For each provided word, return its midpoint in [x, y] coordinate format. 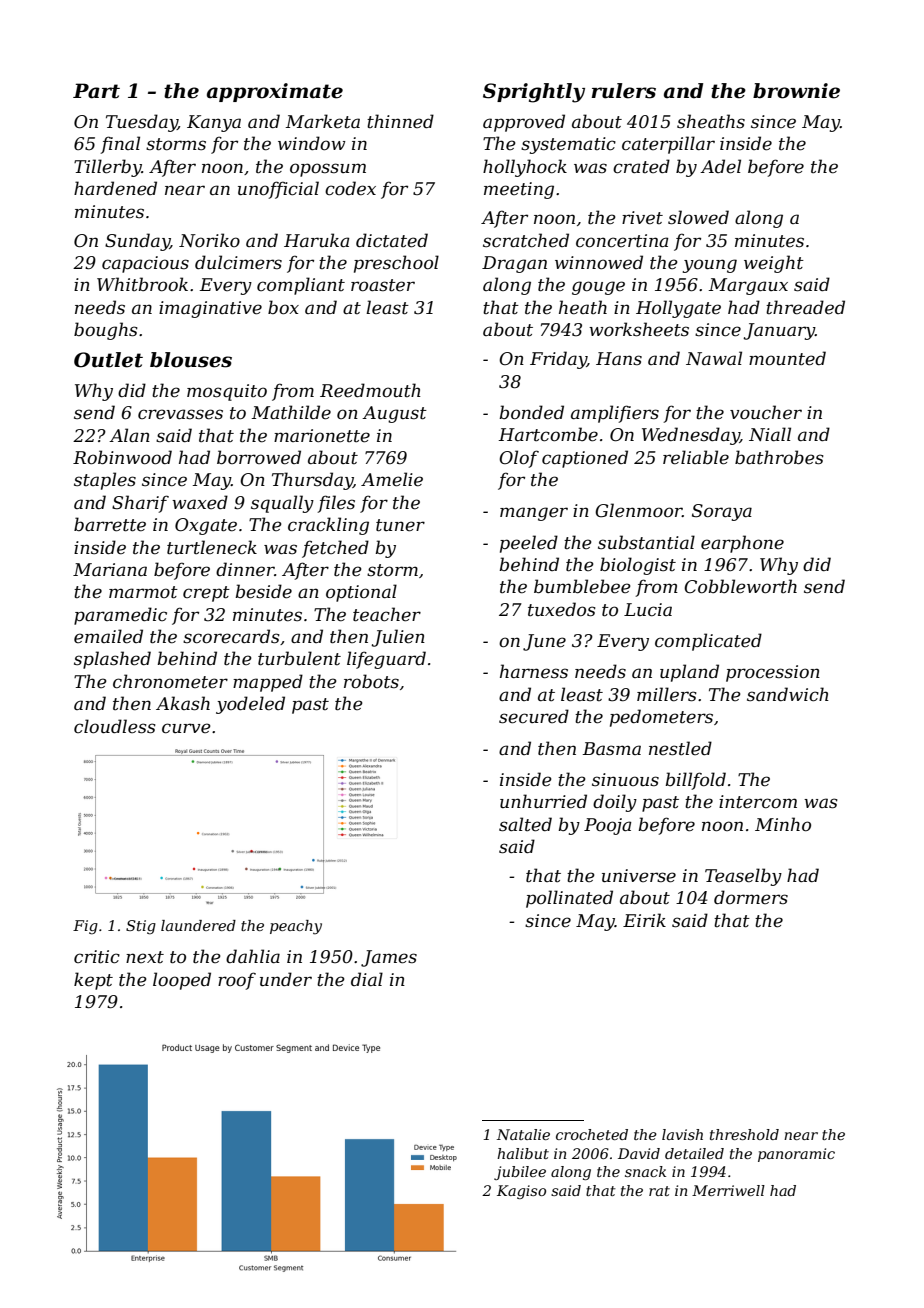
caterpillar [668, 145]
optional [361, 593]
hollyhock [525, 168]
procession [773, 673]
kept [93, 981]
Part [96, 91]
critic [97, 957]
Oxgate [206, 526]
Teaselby [743, 877]
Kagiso [521, 1192]
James [389, 958]
